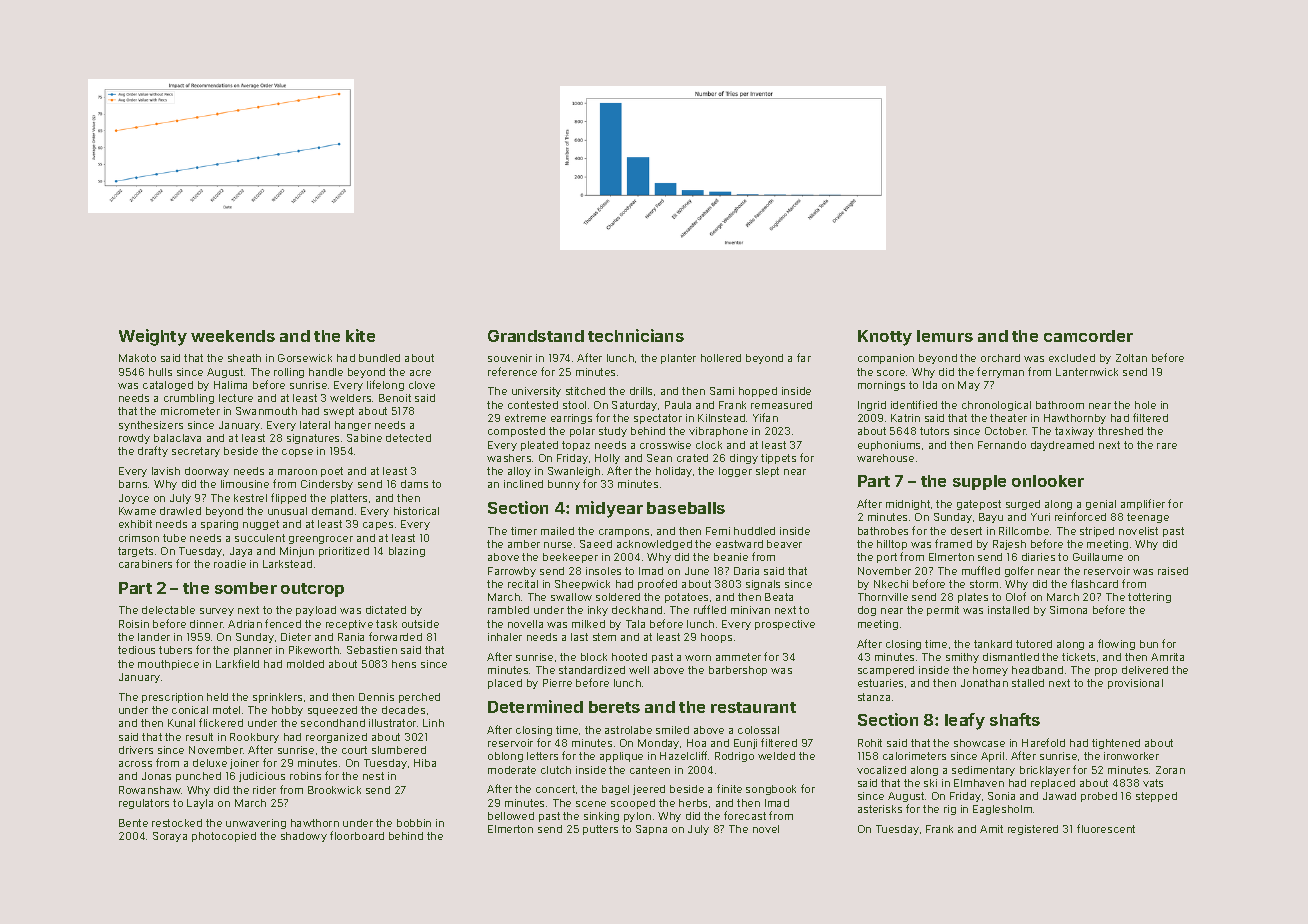  What do you see at coordinates (277, 698) in the image?
I see `sprinklers` at bounding box center [277, 698].
